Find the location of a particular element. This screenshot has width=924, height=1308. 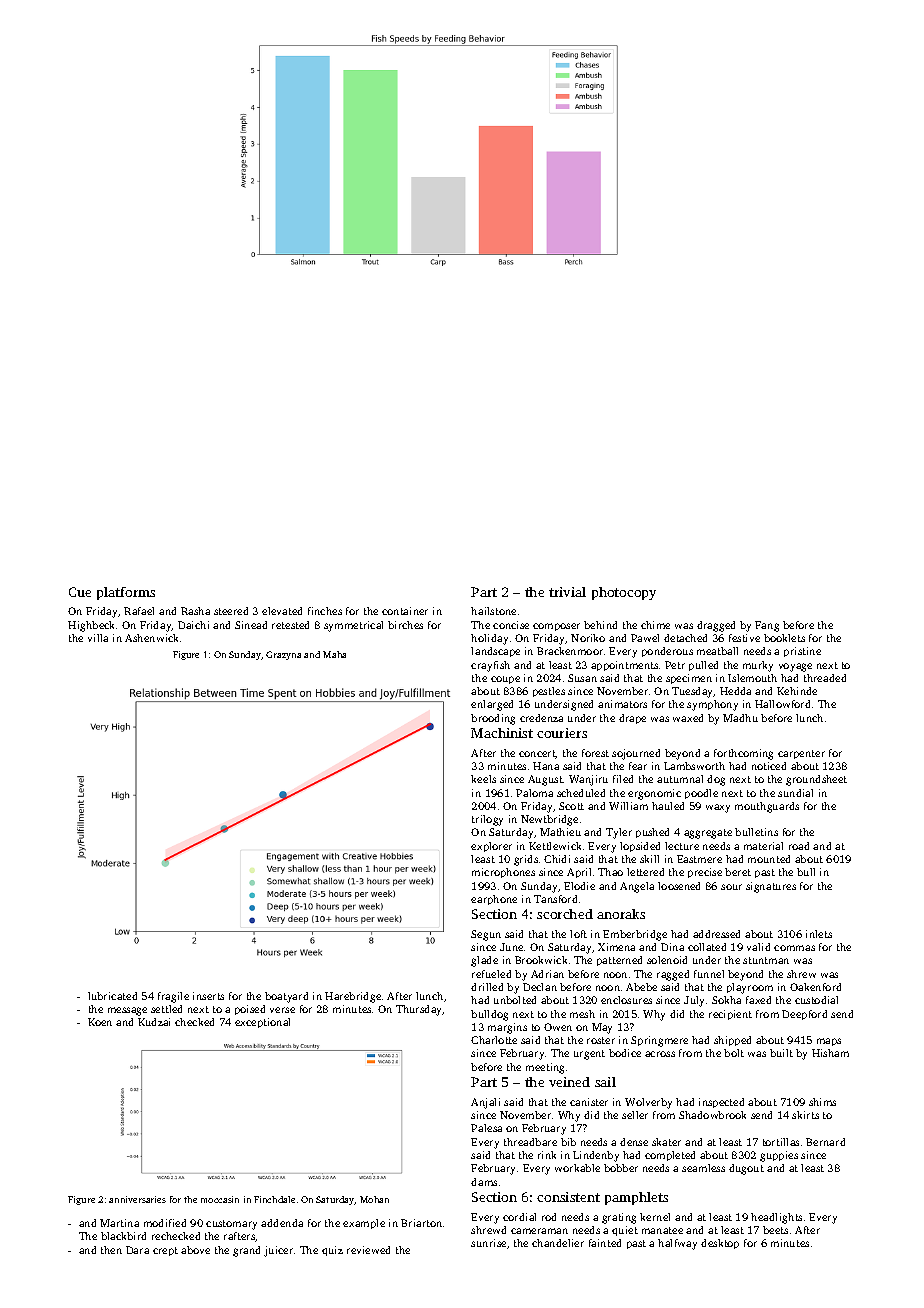

pristine is located at coordinates (802, 652).
